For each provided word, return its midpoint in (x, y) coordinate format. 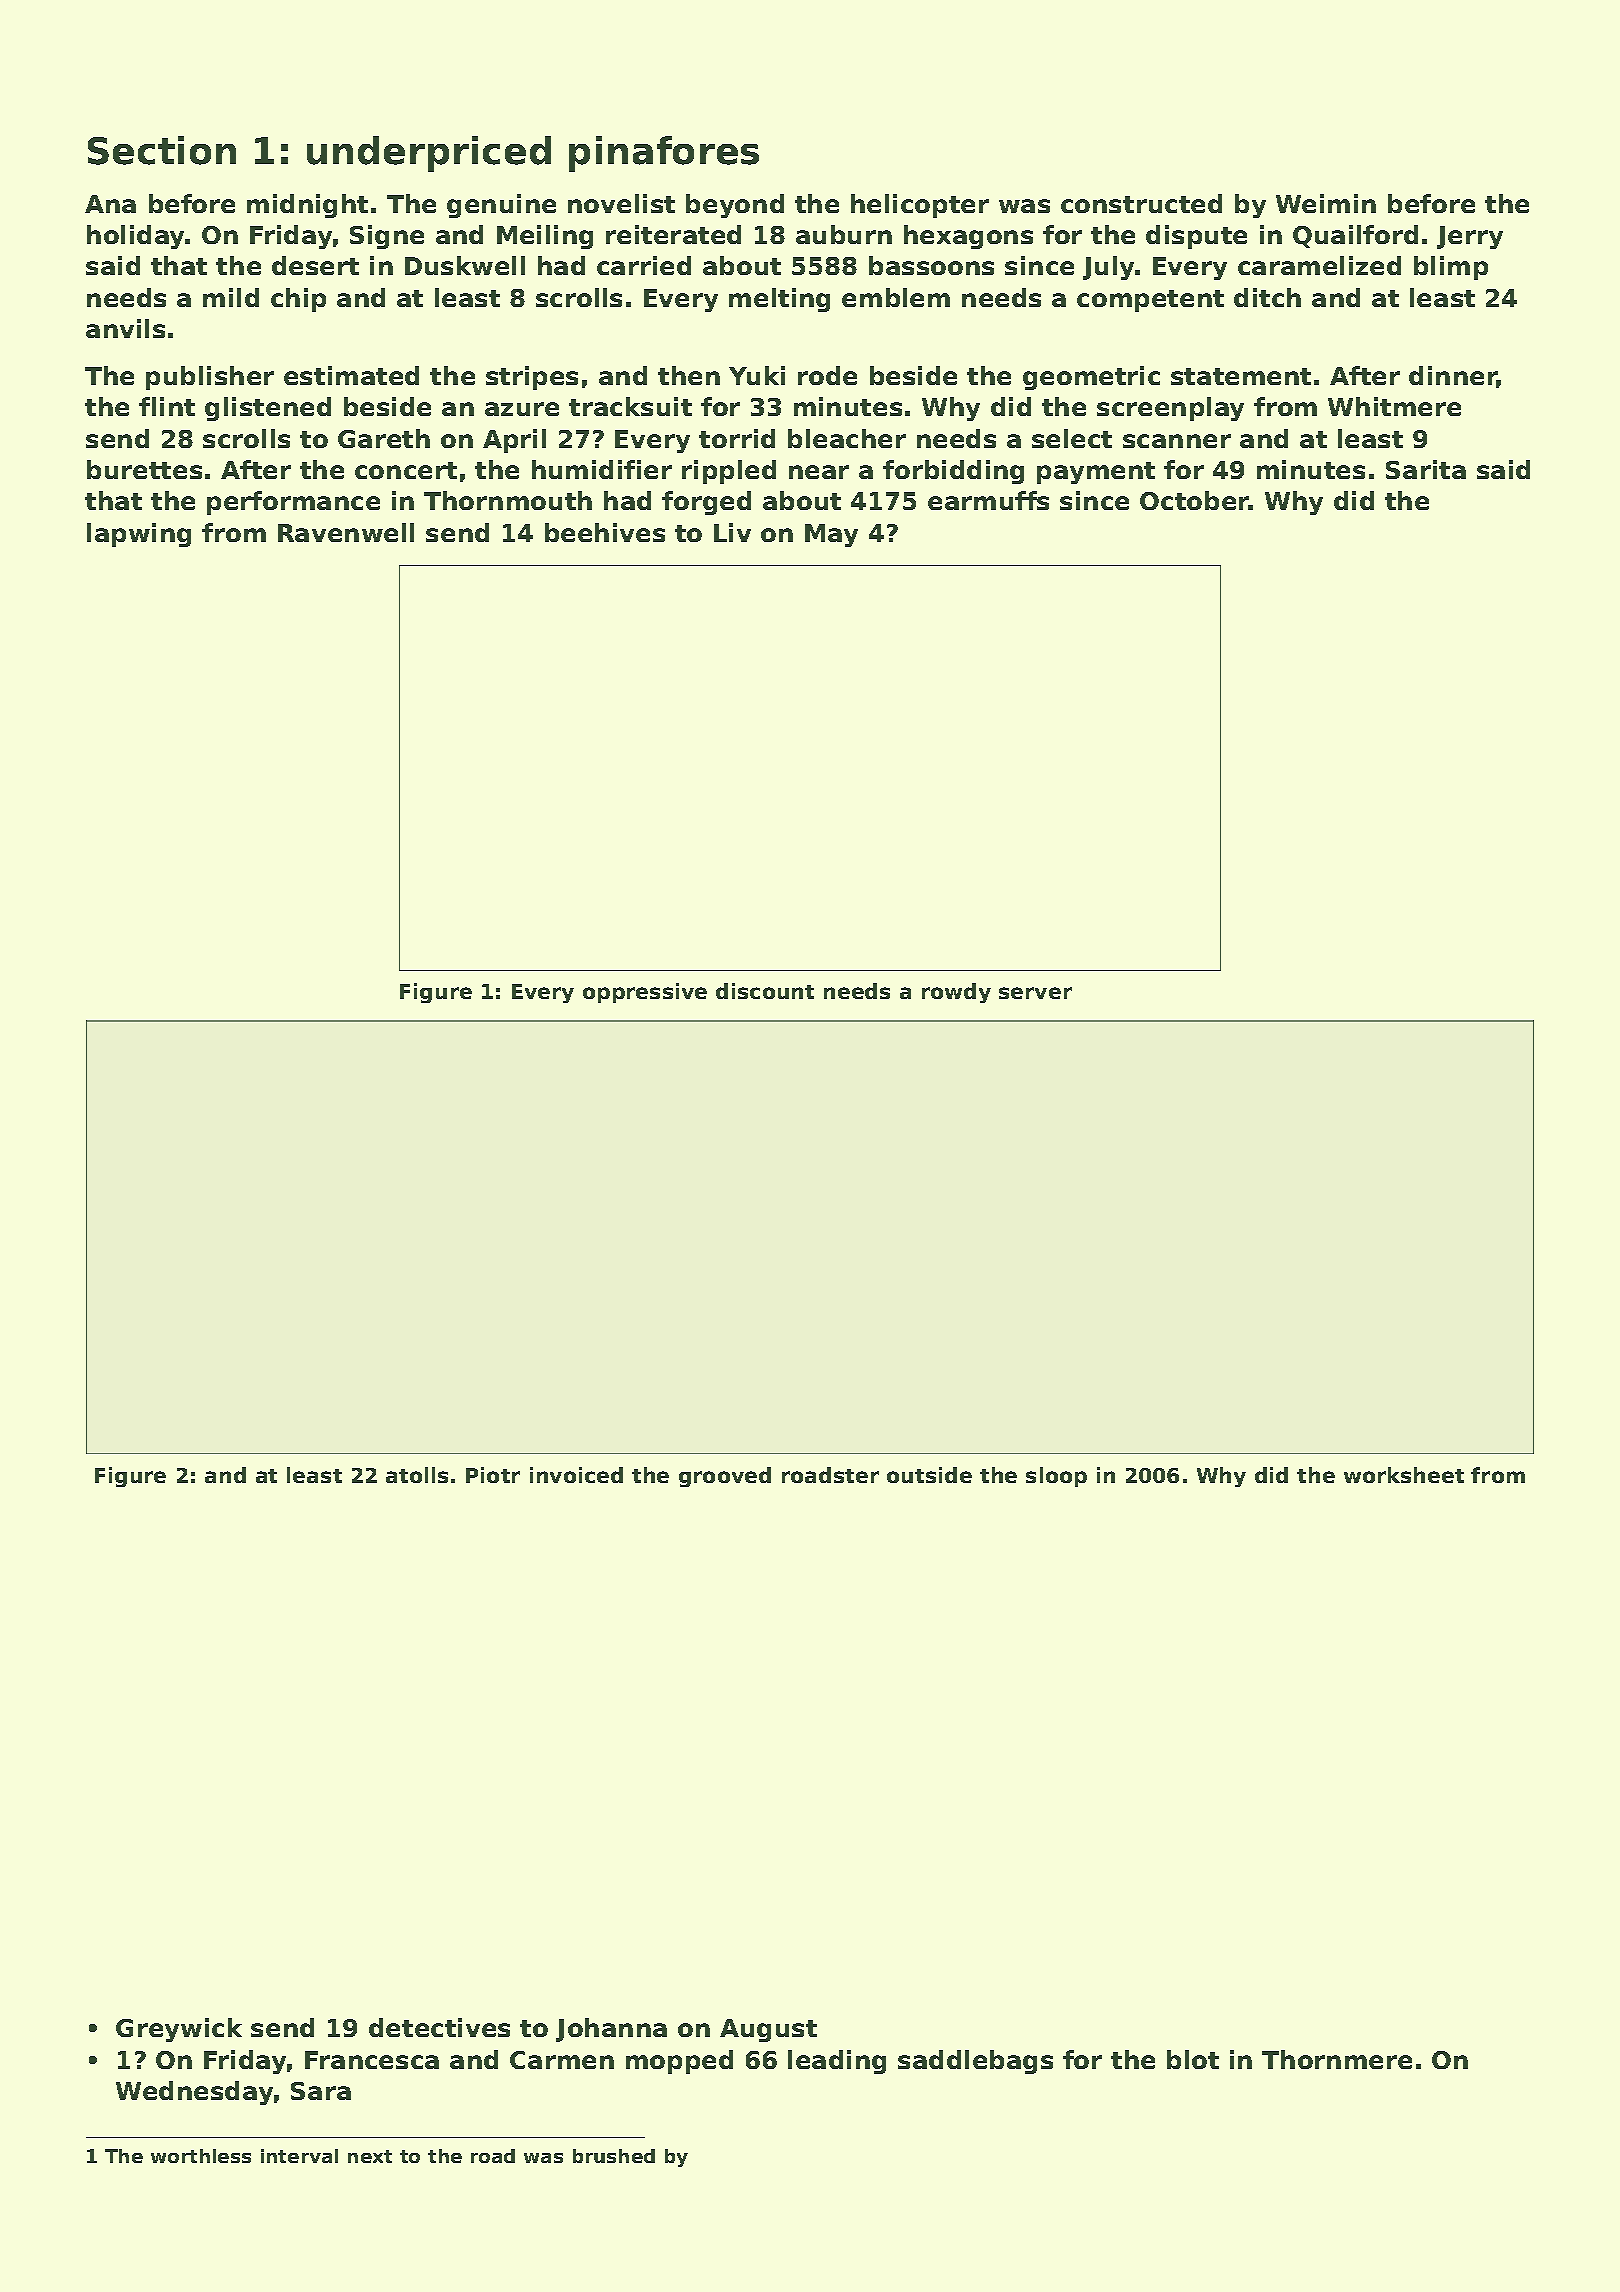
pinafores (664, 154)
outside (929, 1475)
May (831, 535)
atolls (417, 1475)
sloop (1056, 1477)
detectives (439, 2027)
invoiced (576, 1475)
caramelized (1319, 265)
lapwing (139, 535)
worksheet (1404, 1475)
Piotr (493, 1475)
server (1035, 993)
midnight (307, 206)
